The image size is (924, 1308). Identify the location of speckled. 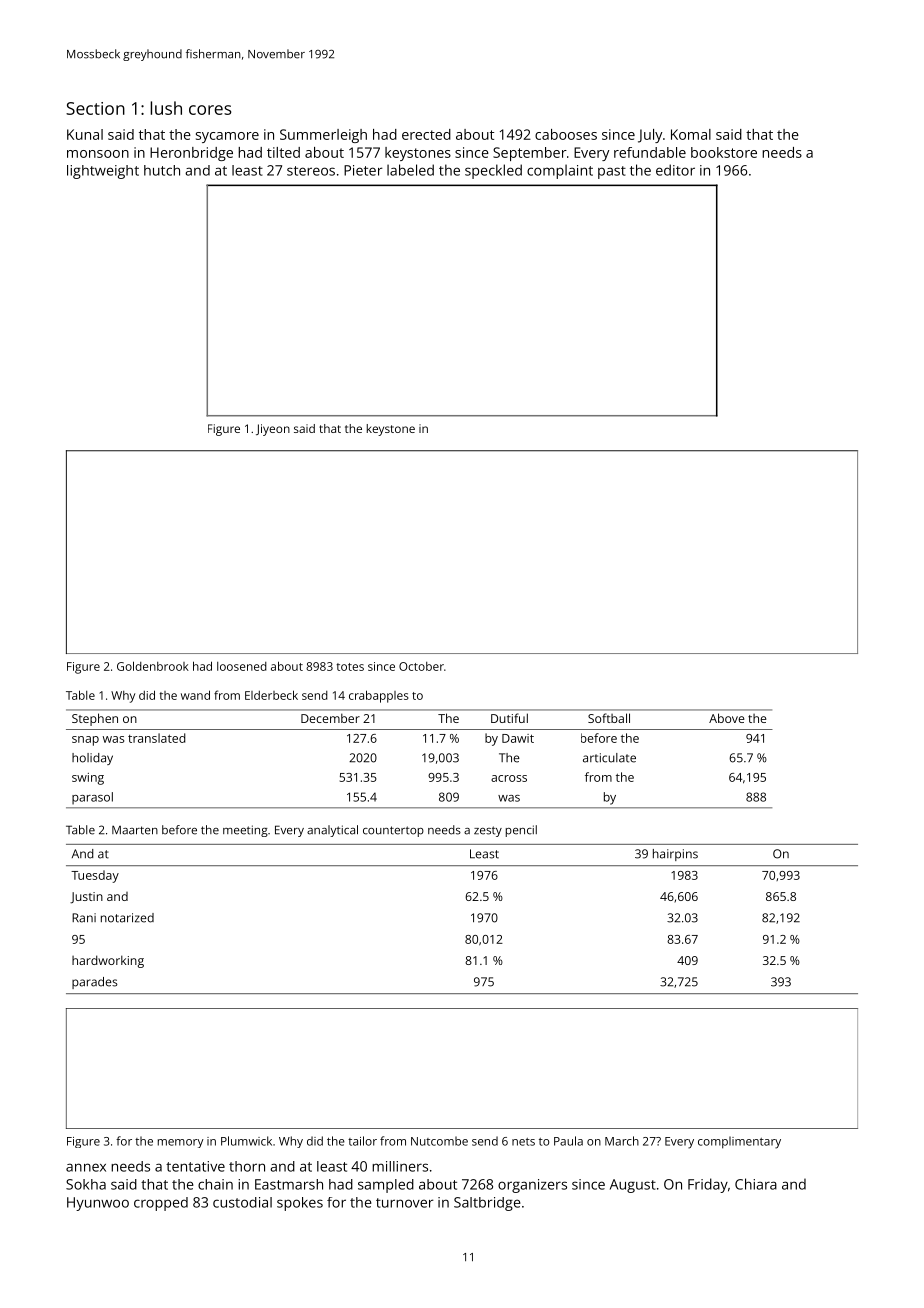
(493, 171).
